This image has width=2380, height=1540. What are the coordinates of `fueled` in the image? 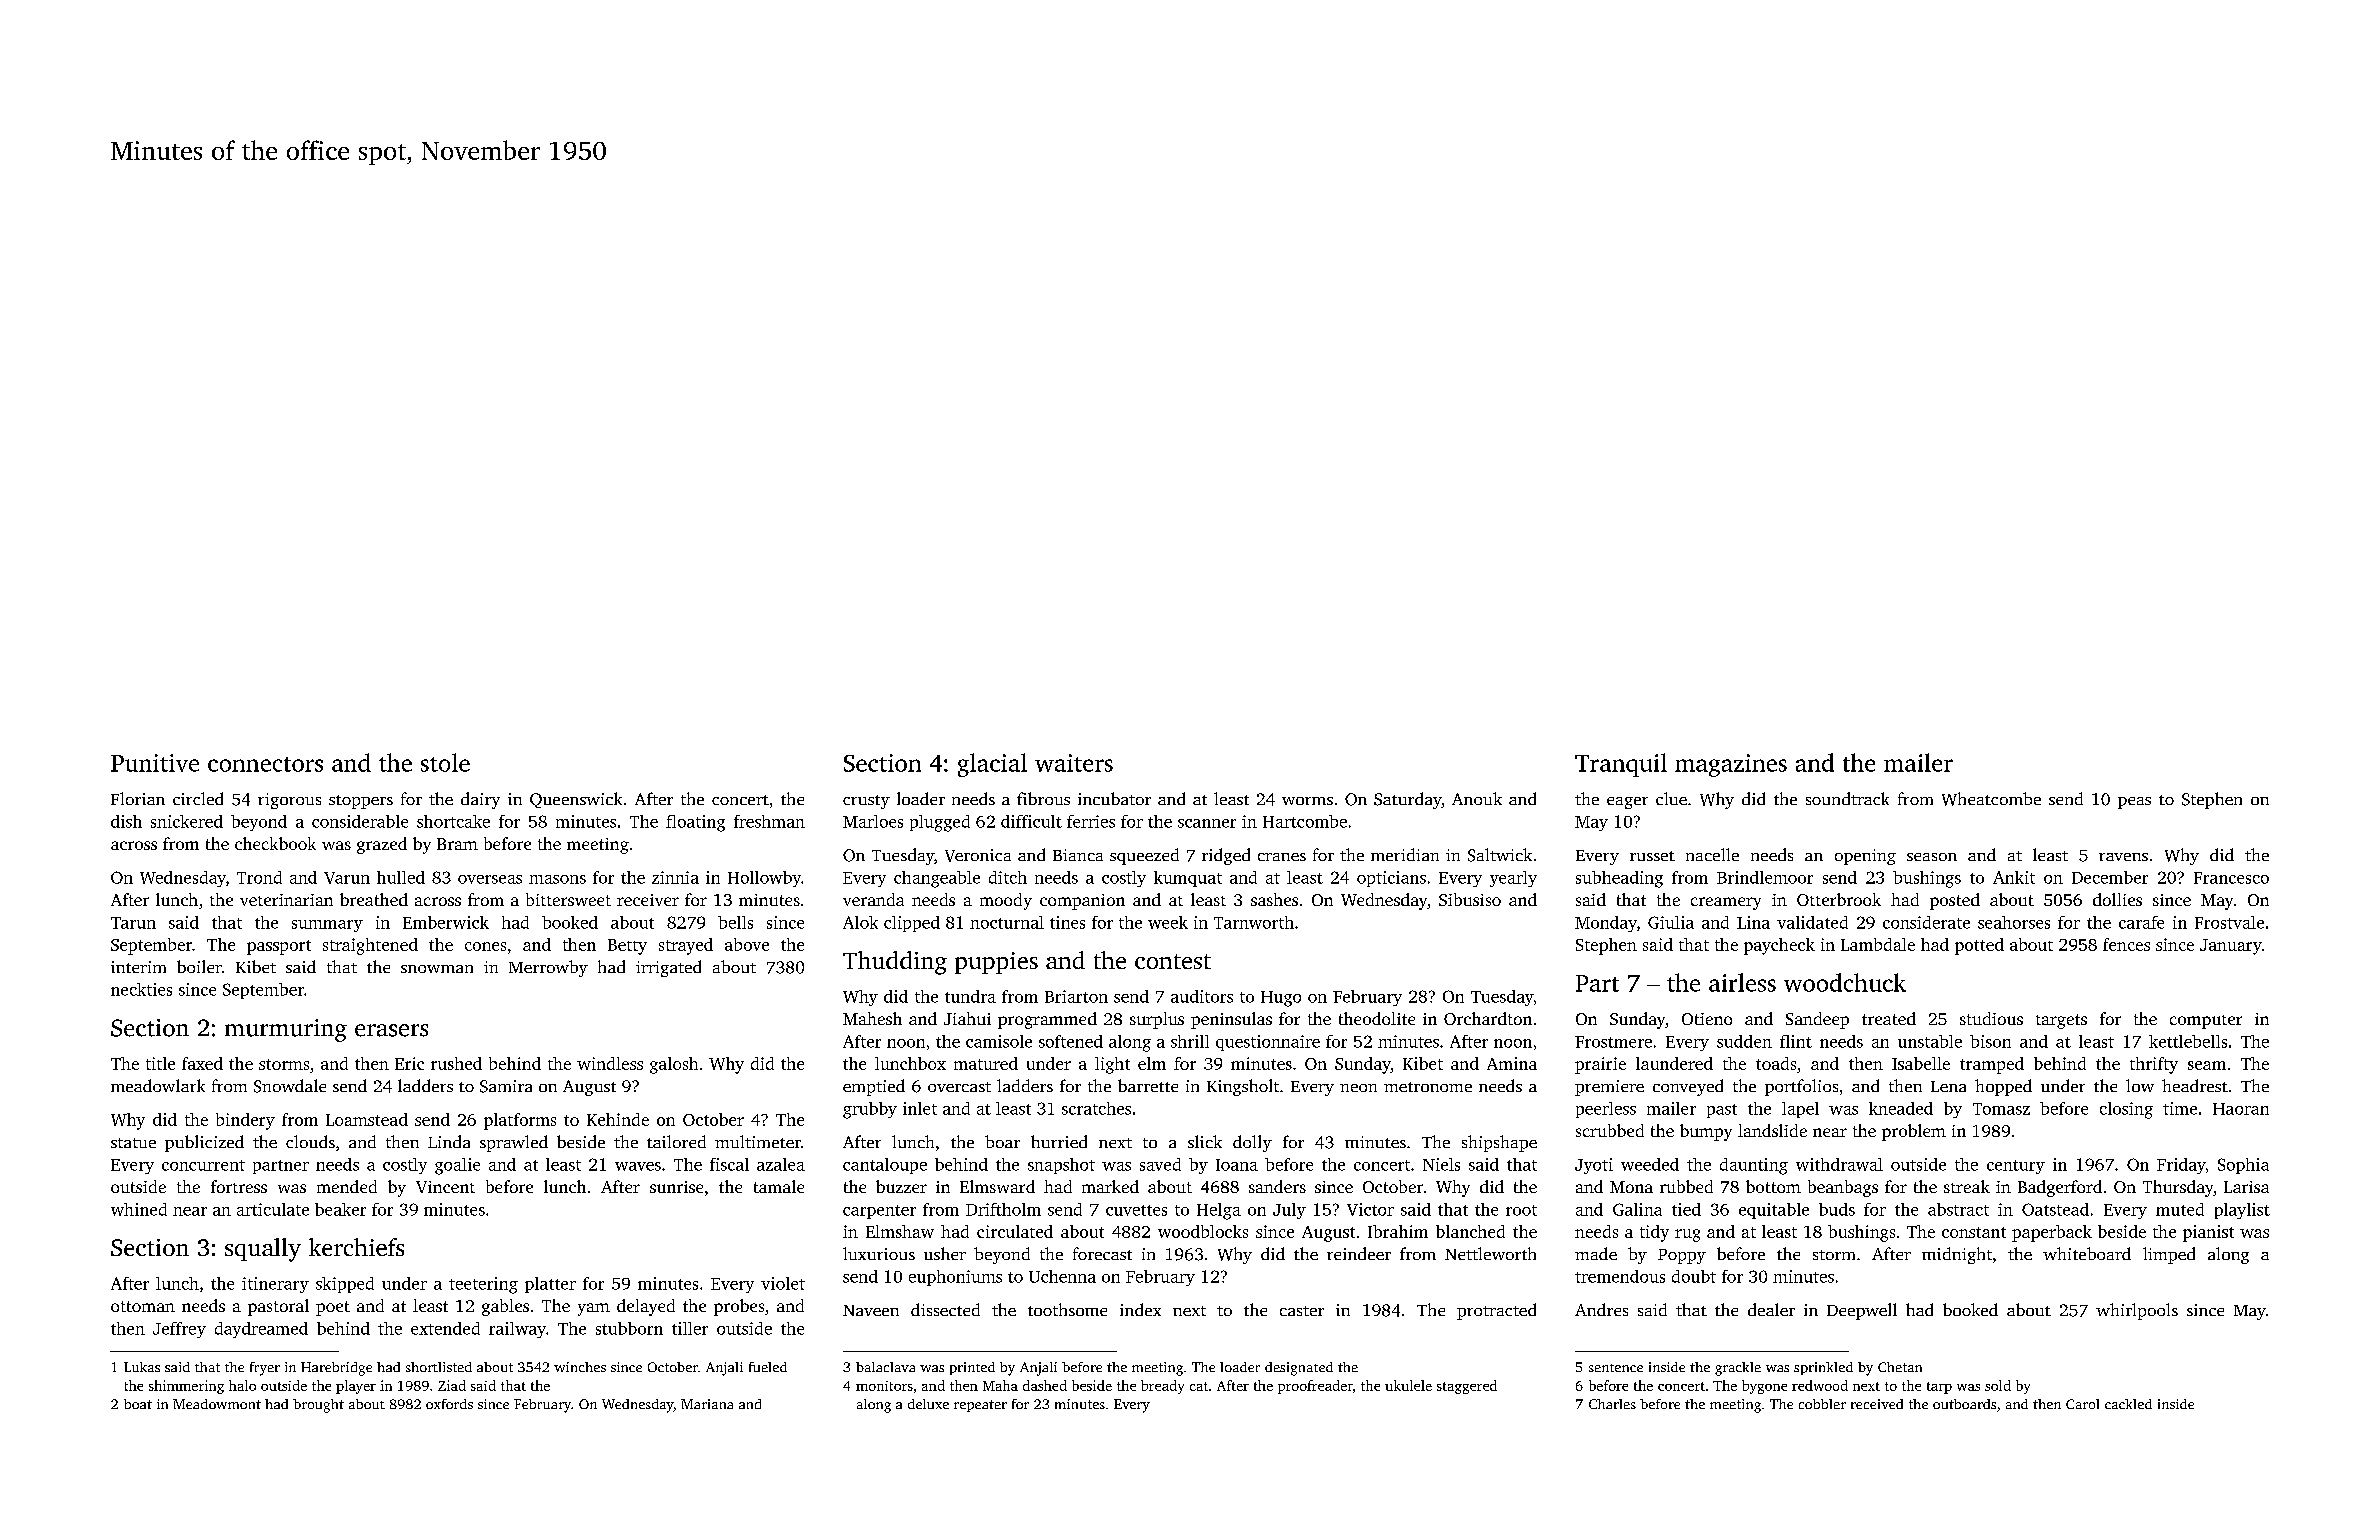 It's located at (768, 1367).
